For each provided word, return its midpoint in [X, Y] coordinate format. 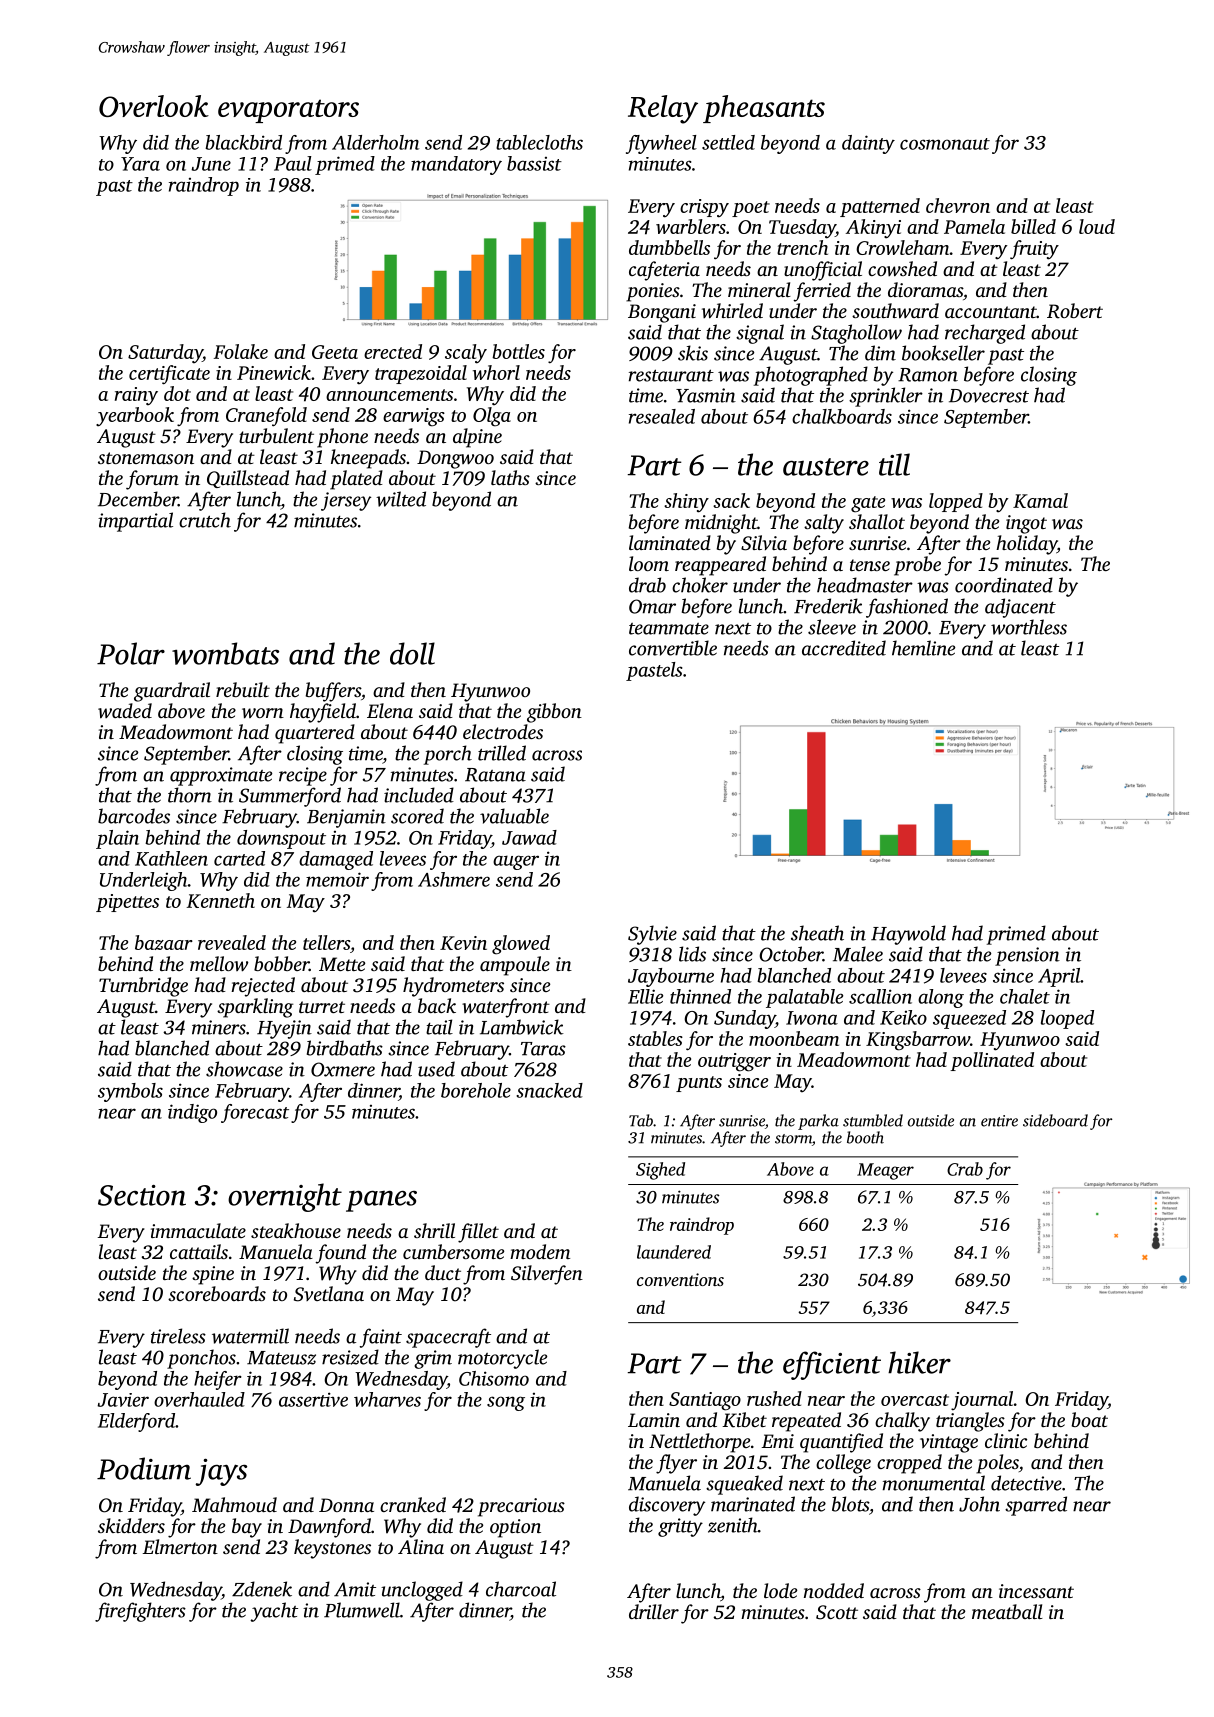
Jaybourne [671, 977]
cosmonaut [945, 144]
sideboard [1055, 1120]
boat [1090, 1419]
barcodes [134, 816]
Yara [140, 164]
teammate [669, 629]
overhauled [199, 1399]
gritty [680, 1527]
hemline [923, 648]
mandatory [456, 165]
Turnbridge [143, 987]
